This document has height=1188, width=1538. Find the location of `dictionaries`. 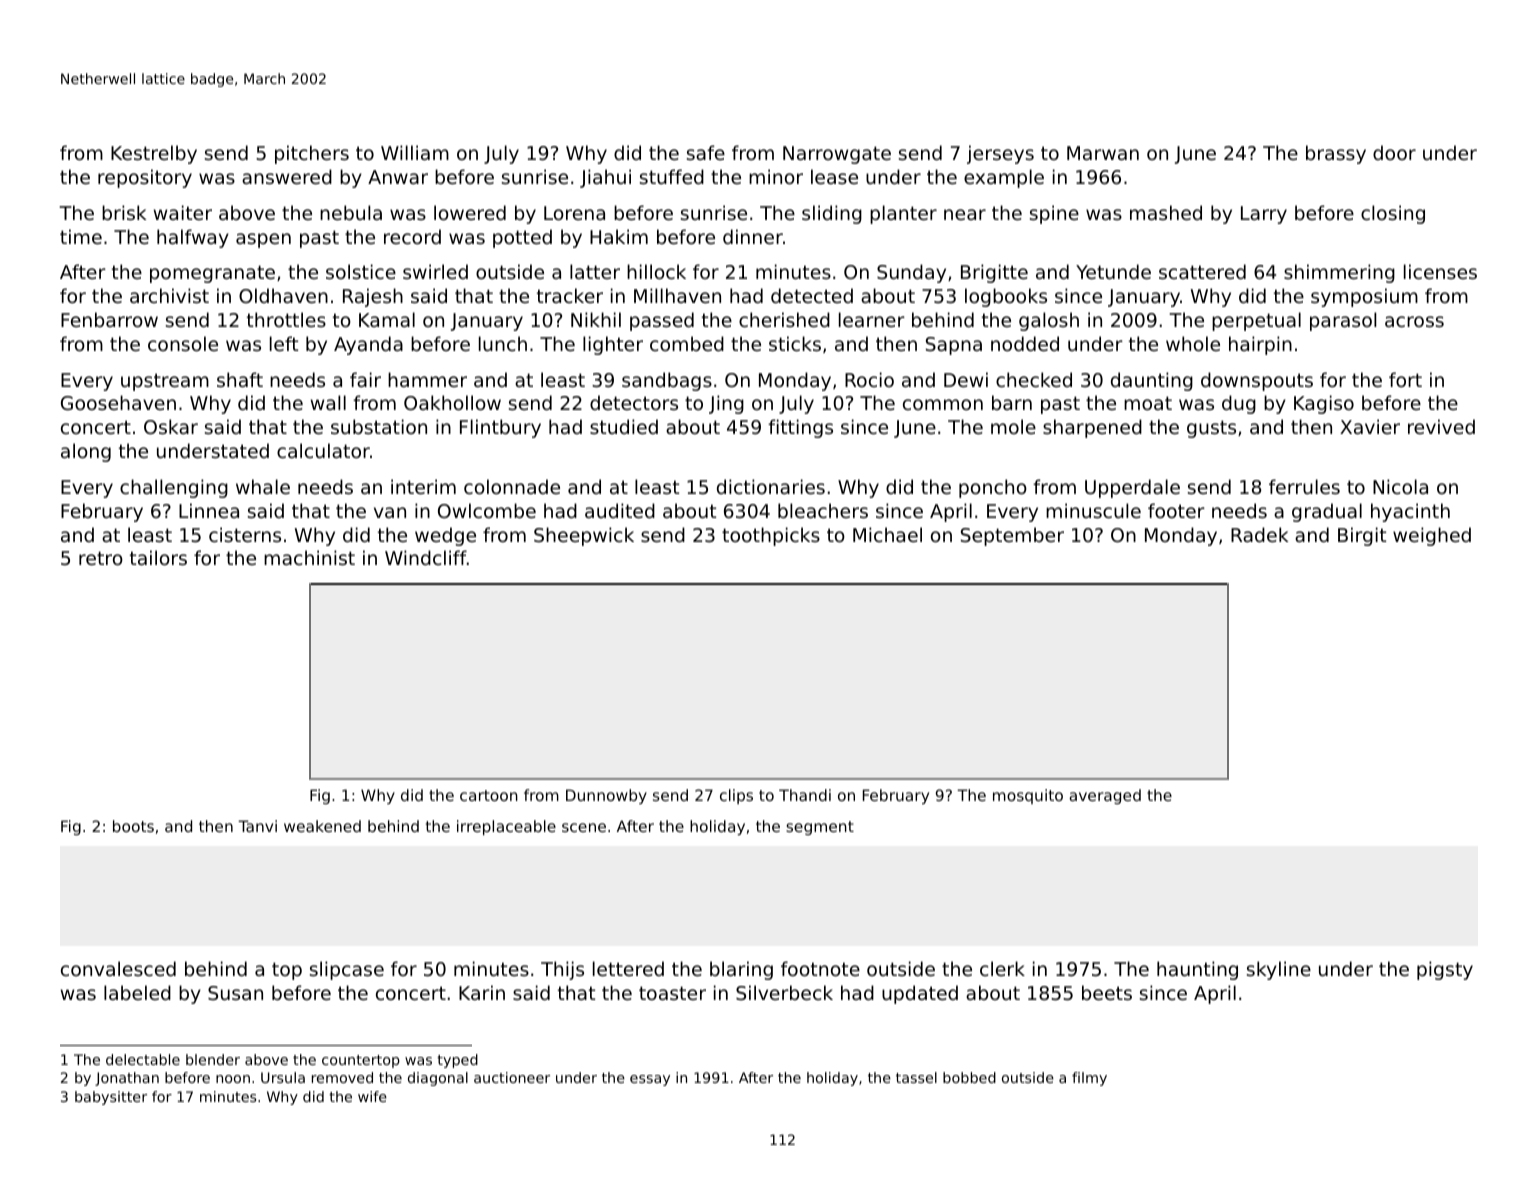

dictionaries is located at coordinates (771, 486).
